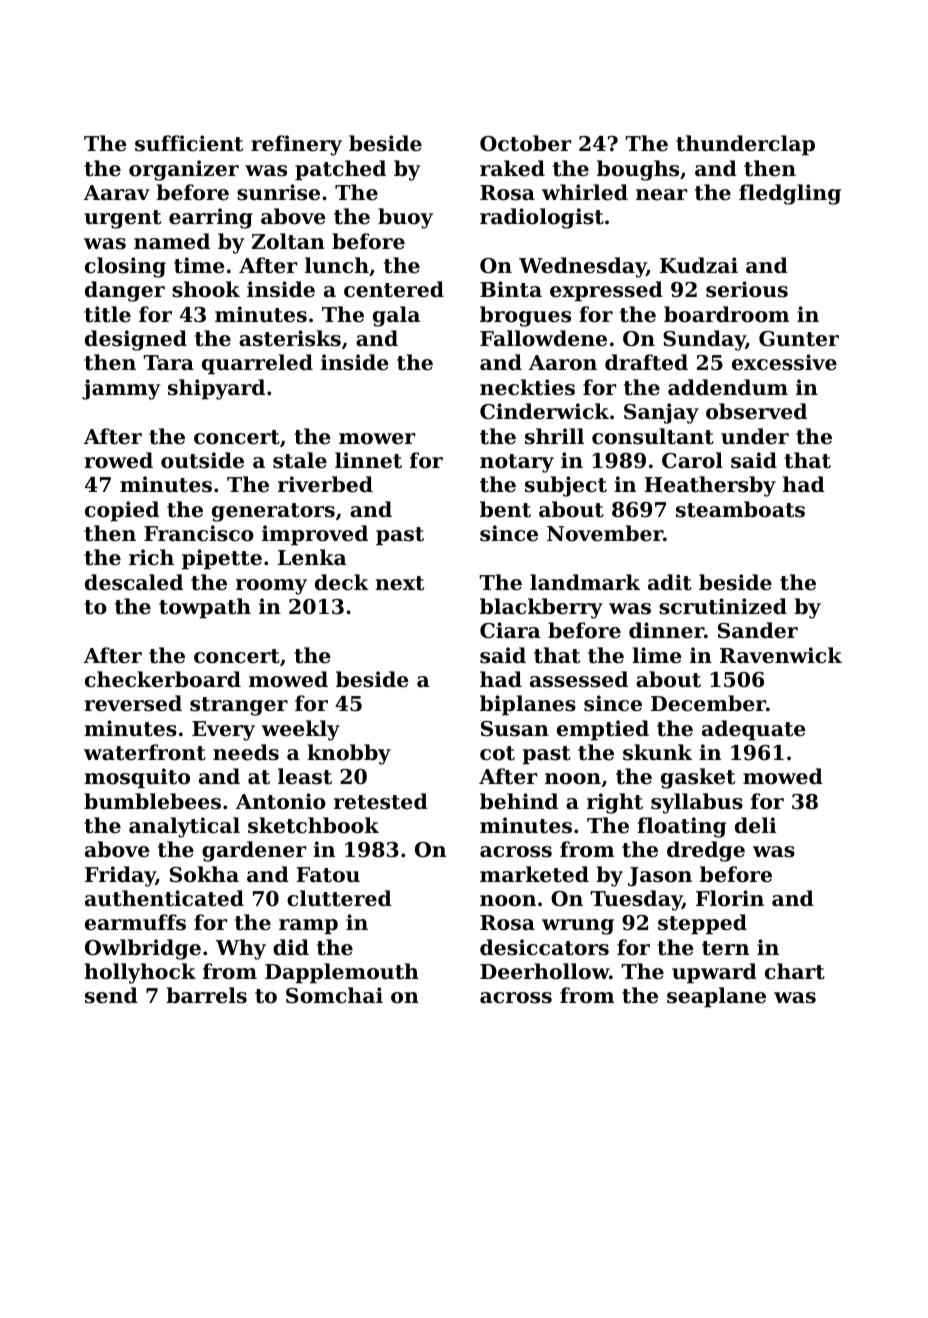 The width and height of the screenshot is (928, 1318). I want to click on stale, so click(300, 460).
